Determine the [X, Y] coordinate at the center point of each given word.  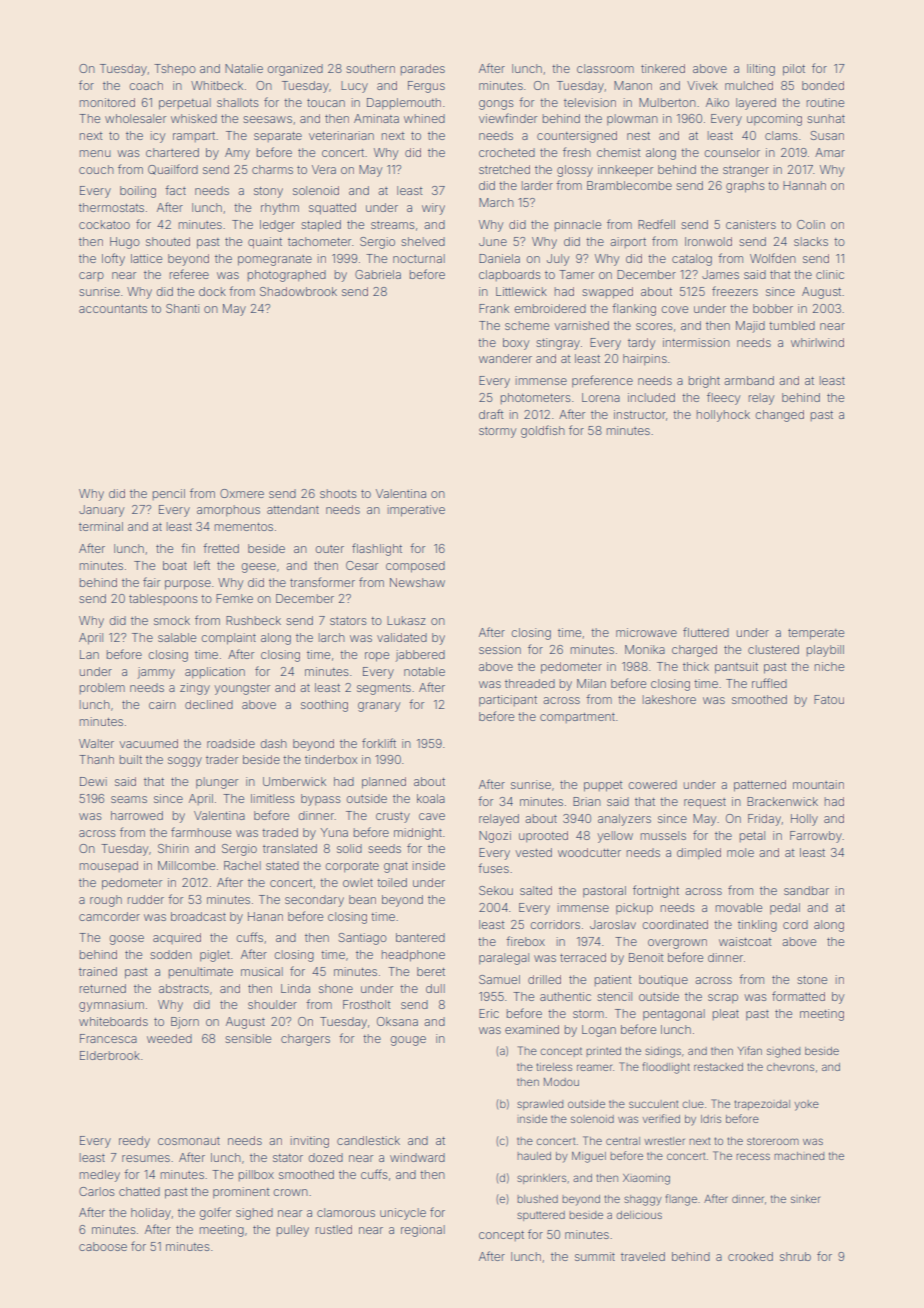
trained [98, 971]
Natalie [244, 68]
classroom [605, 68]
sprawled [540, 1105]
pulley [293, 1231]
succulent [654, 1104]
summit [595, 1256]
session [500, 649]
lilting [761, 70]
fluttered [706, 632]
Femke [234, 598]
